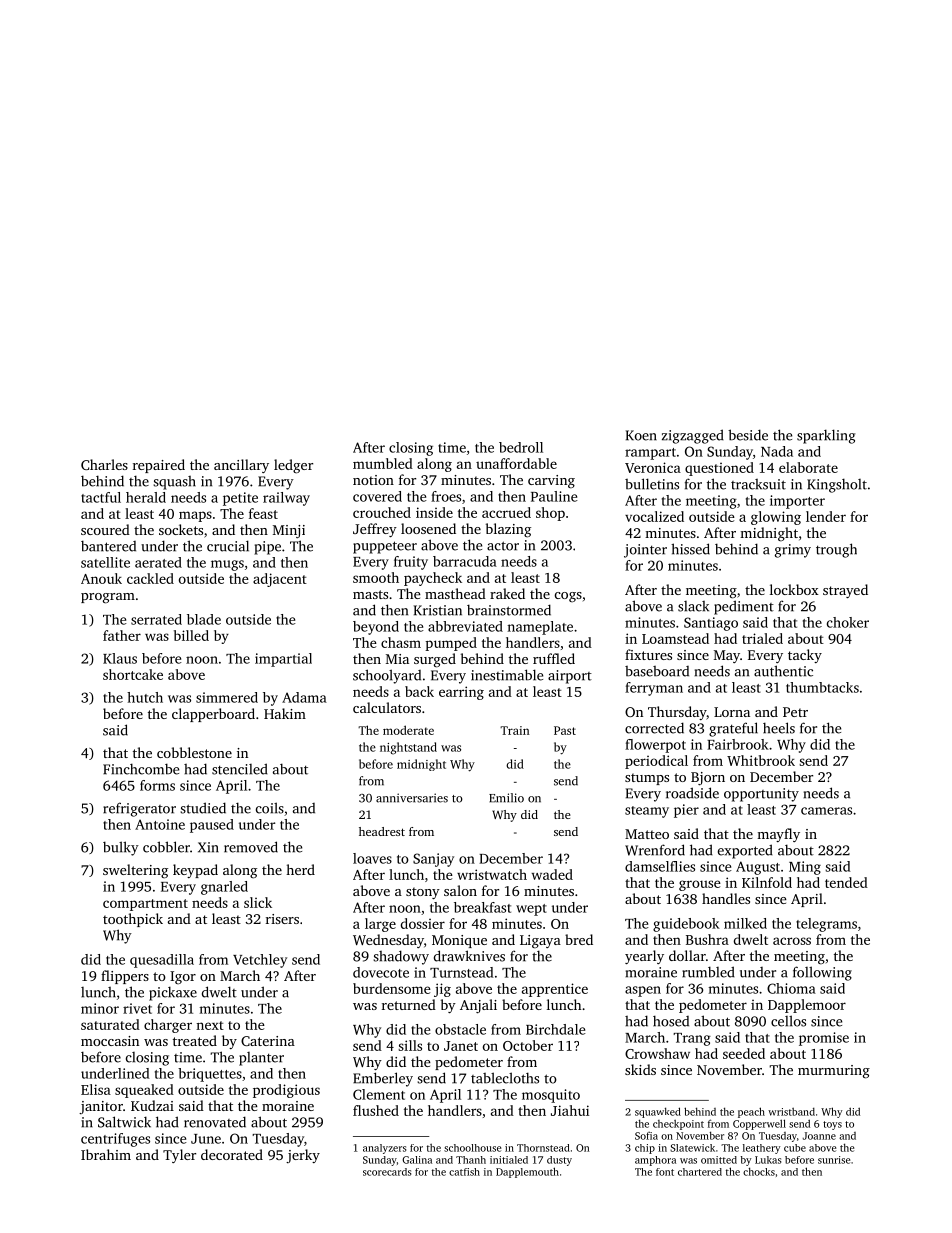 This page has height=1233, width=952. What do you see at coordinates (748, 435) in the page?
I see `beside` at bounding box center [748, 435].
